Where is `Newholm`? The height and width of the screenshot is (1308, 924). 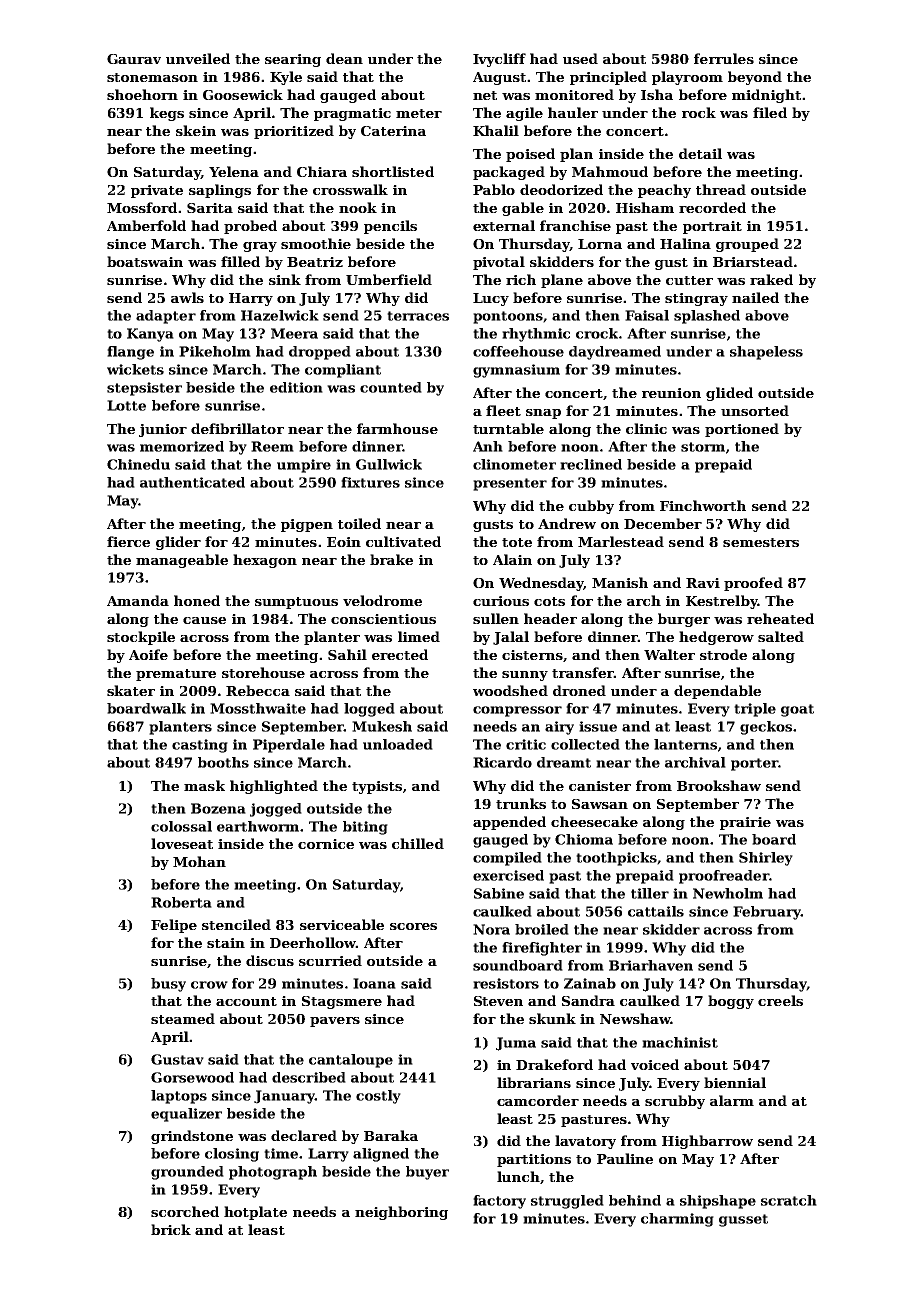 Newholm is located at coordinates (728, 893).
